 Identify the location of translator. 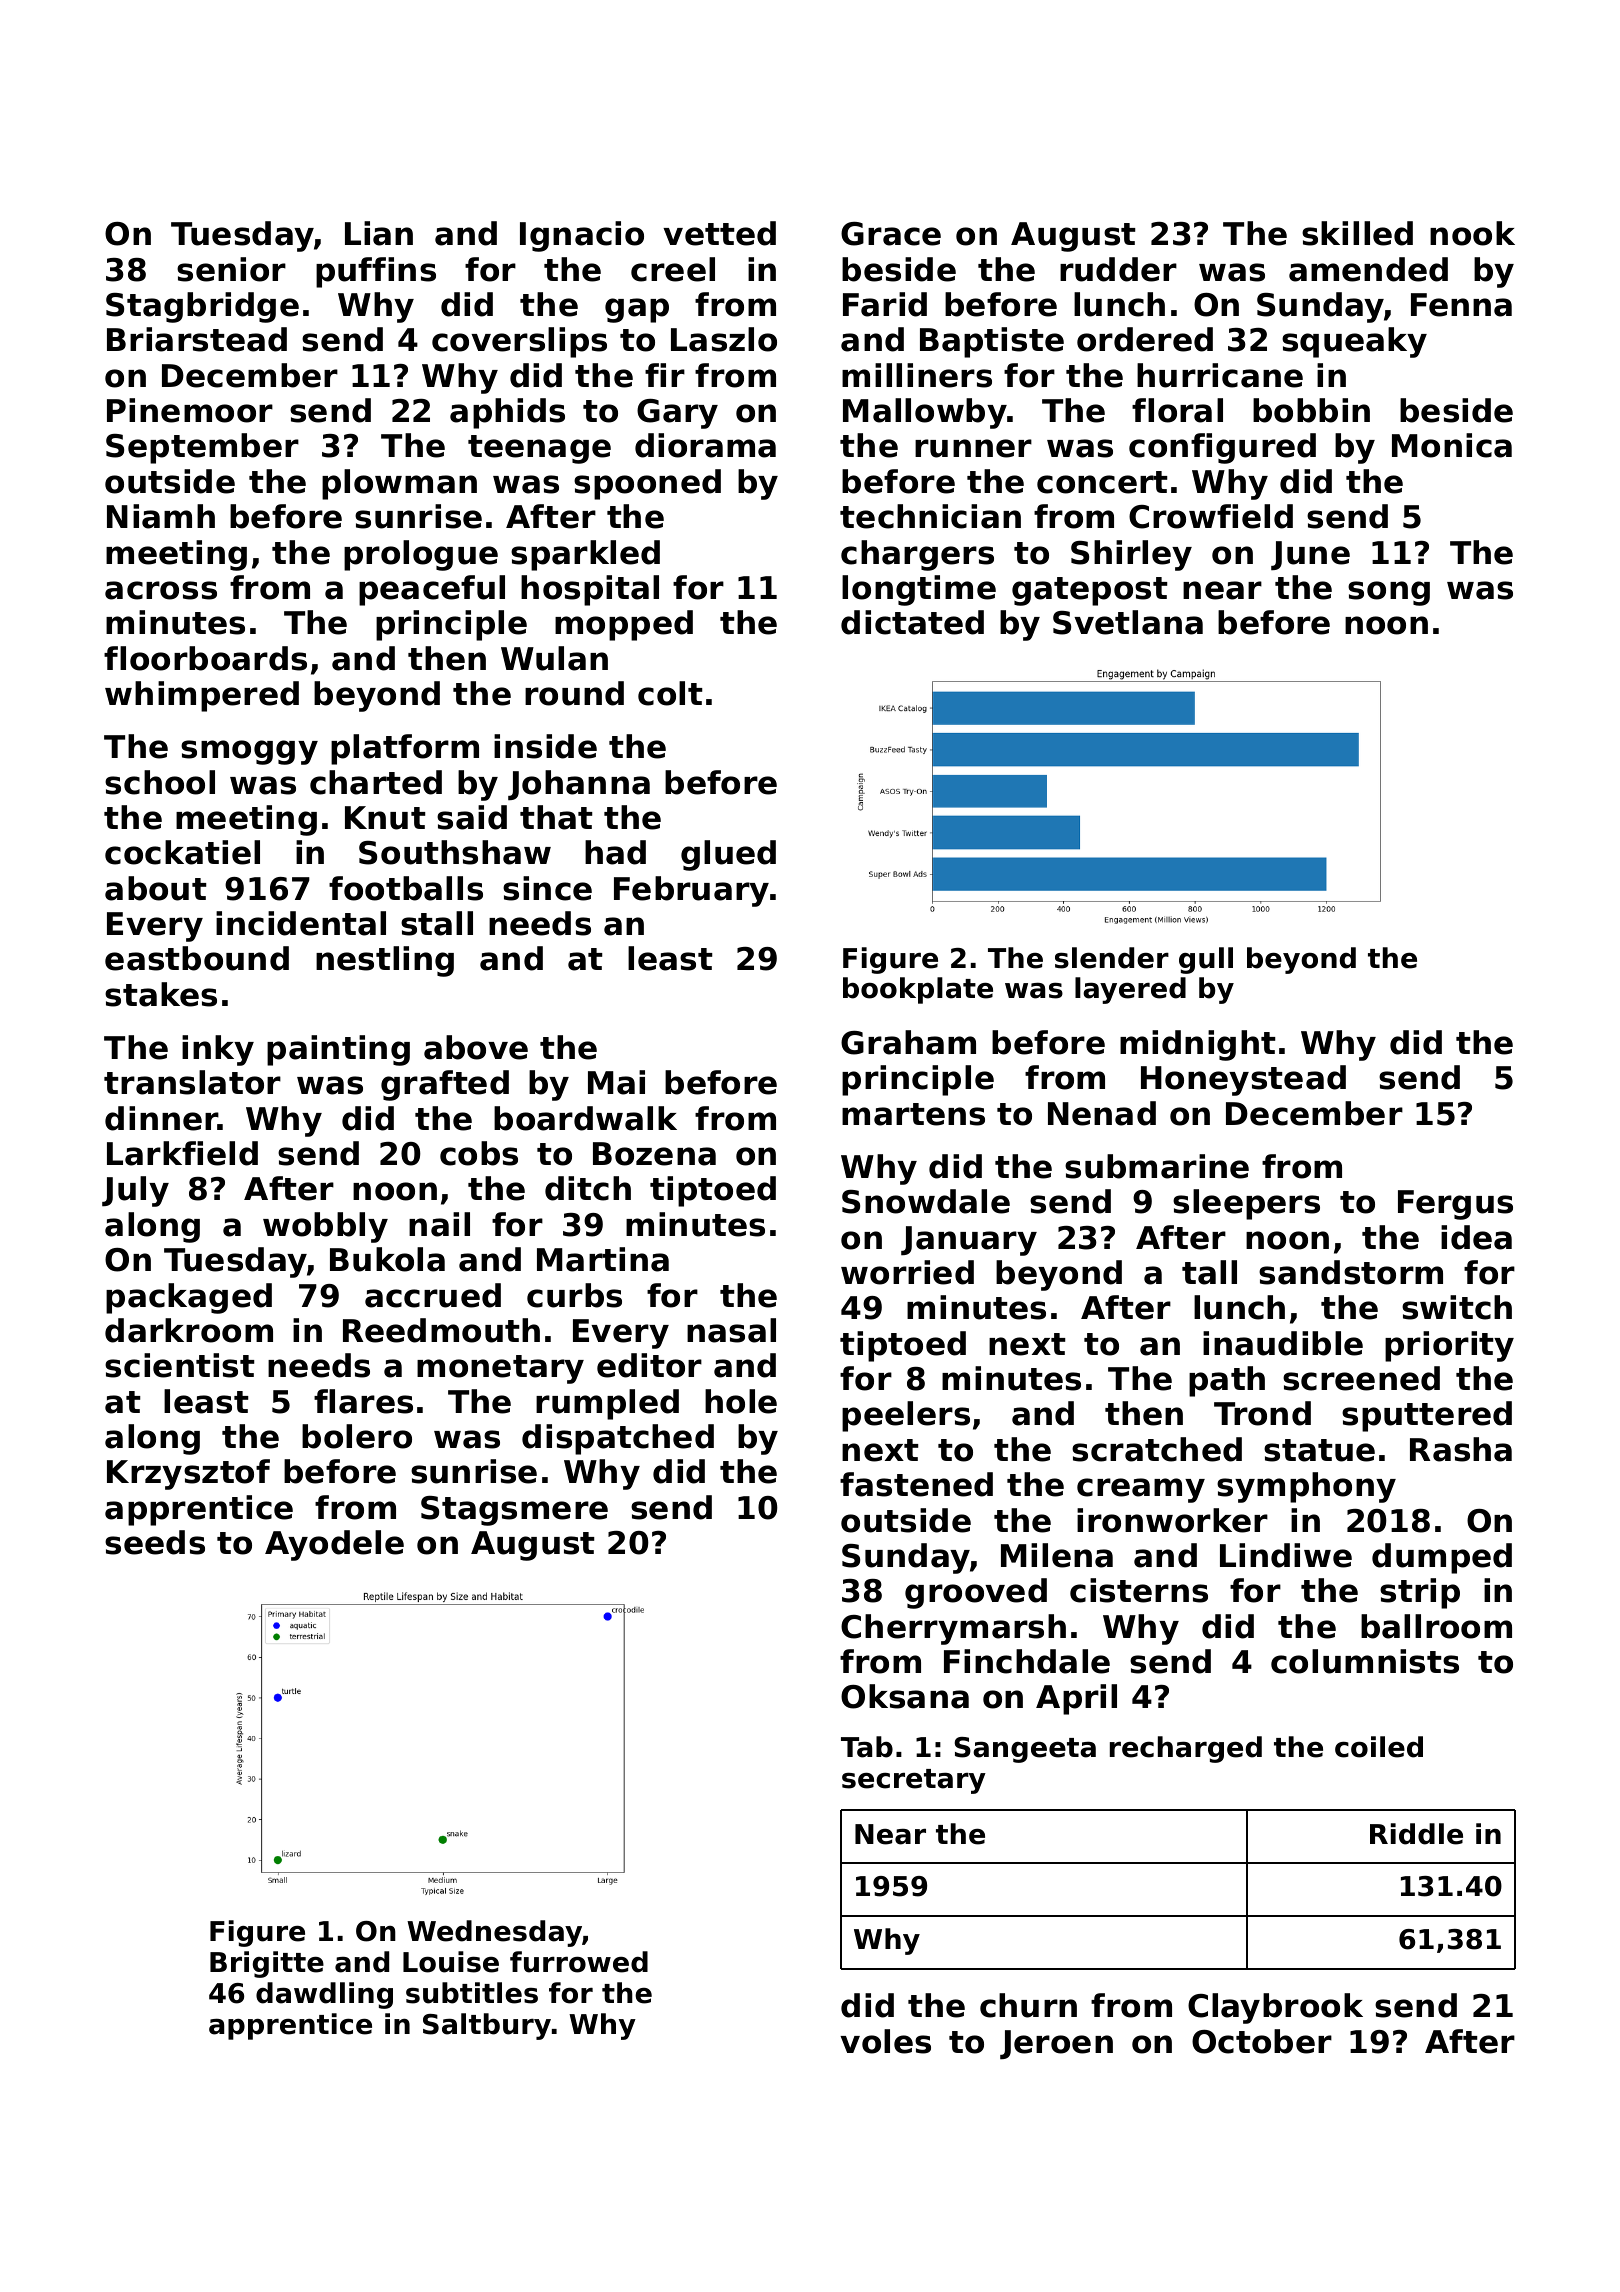
(192, 1082).
